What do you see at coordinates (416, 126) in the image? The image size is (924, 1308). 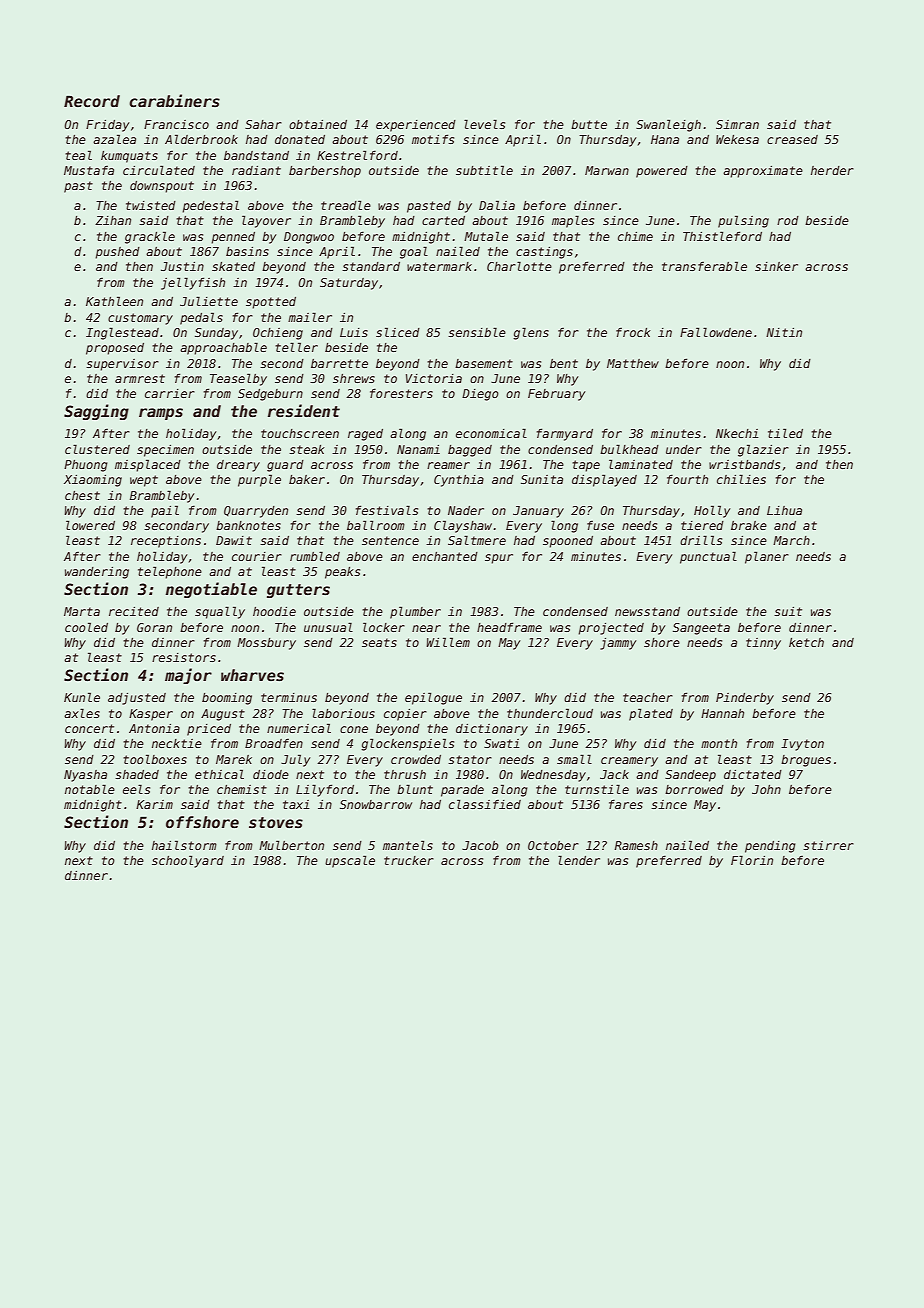 I see `experienced` at bounding box center [416, 126].
